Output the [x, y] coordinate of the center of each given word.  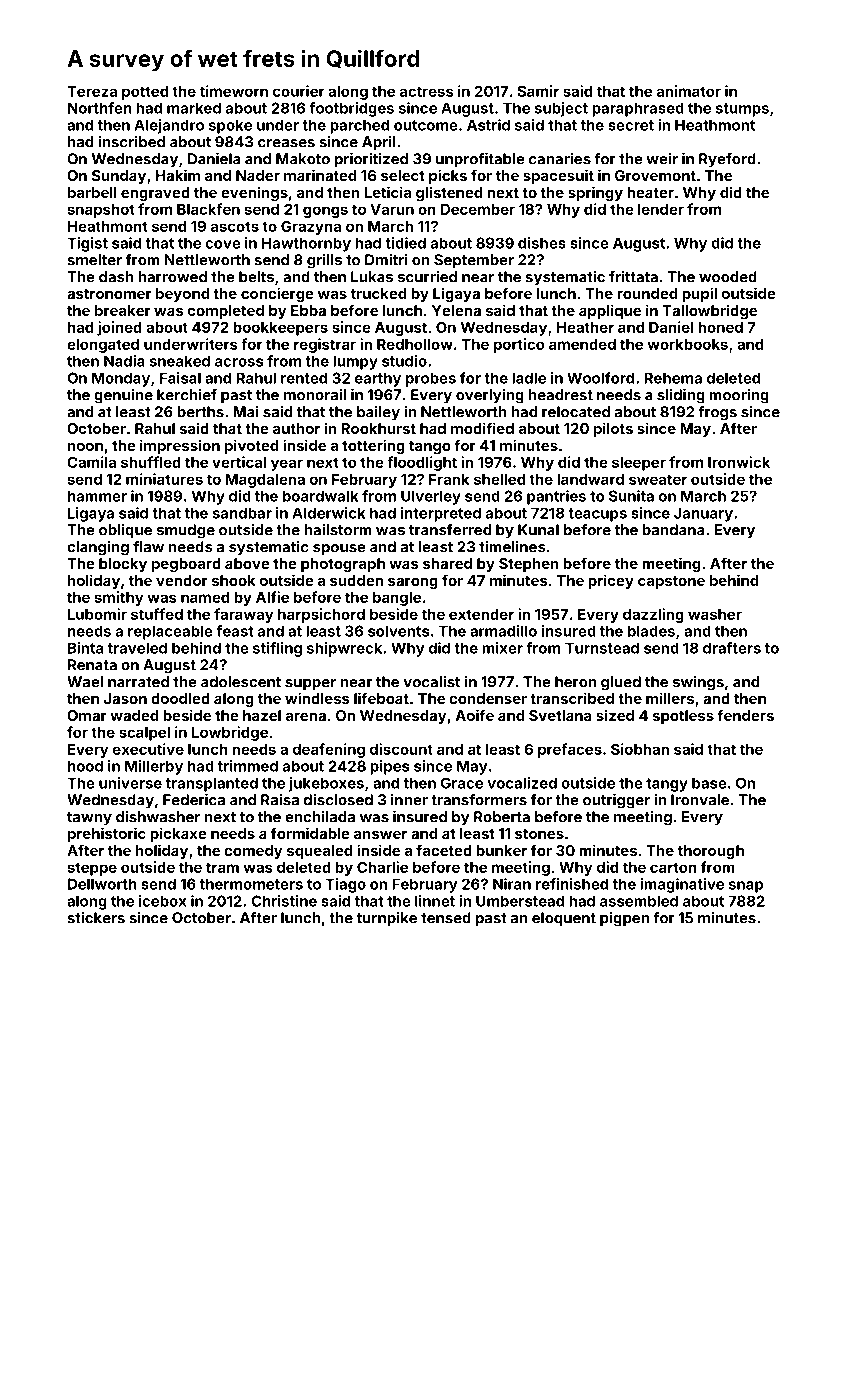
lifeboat [381, 698]
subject [561, 109]
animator [689, 91]
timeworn [234, 91]
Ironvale [700, 800]
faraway [243, 615]
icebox [162, 901]
